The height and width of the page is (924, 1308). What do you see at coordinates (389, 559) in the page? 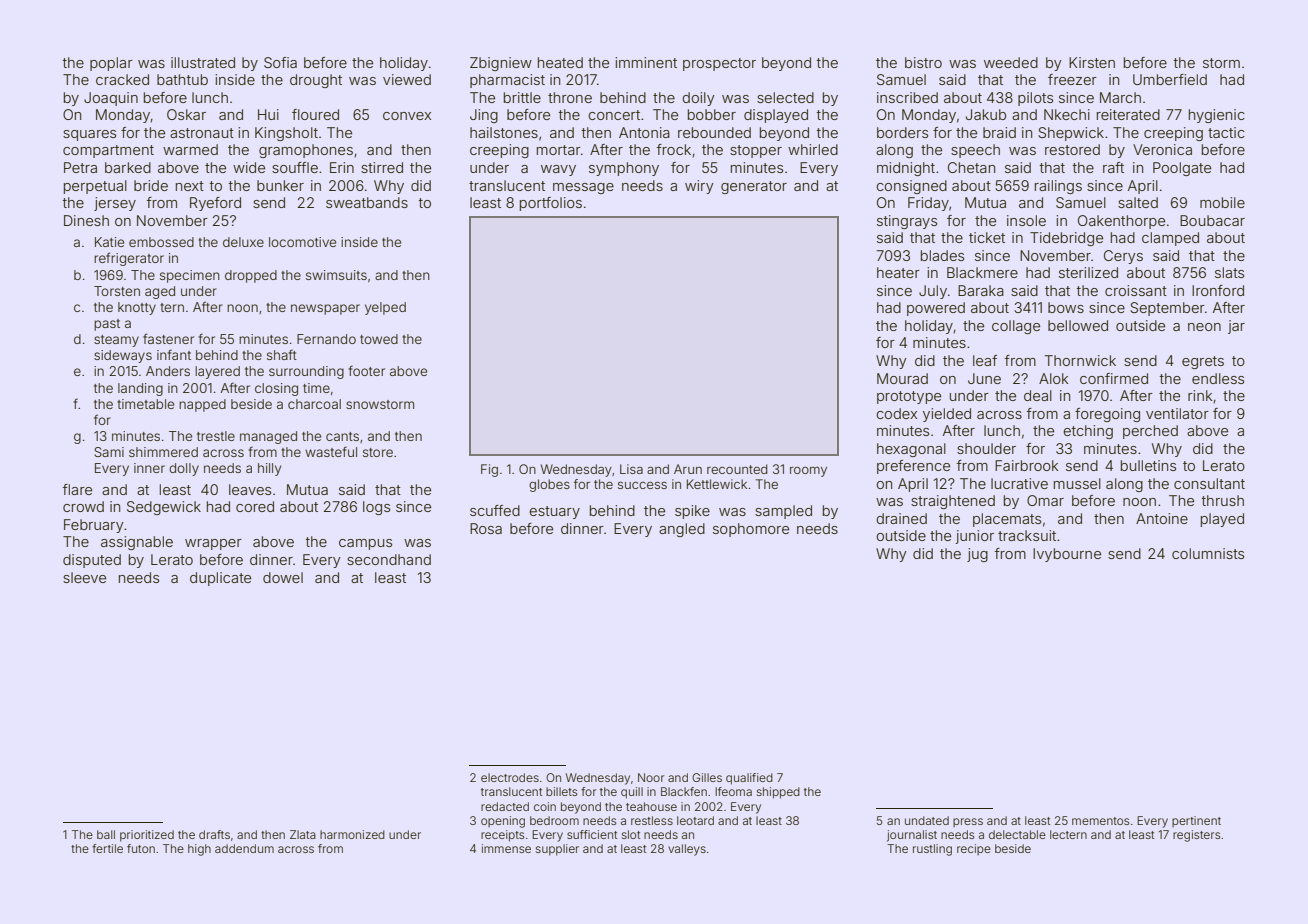
I see `secondhand` at bounding box center [389, 559].
